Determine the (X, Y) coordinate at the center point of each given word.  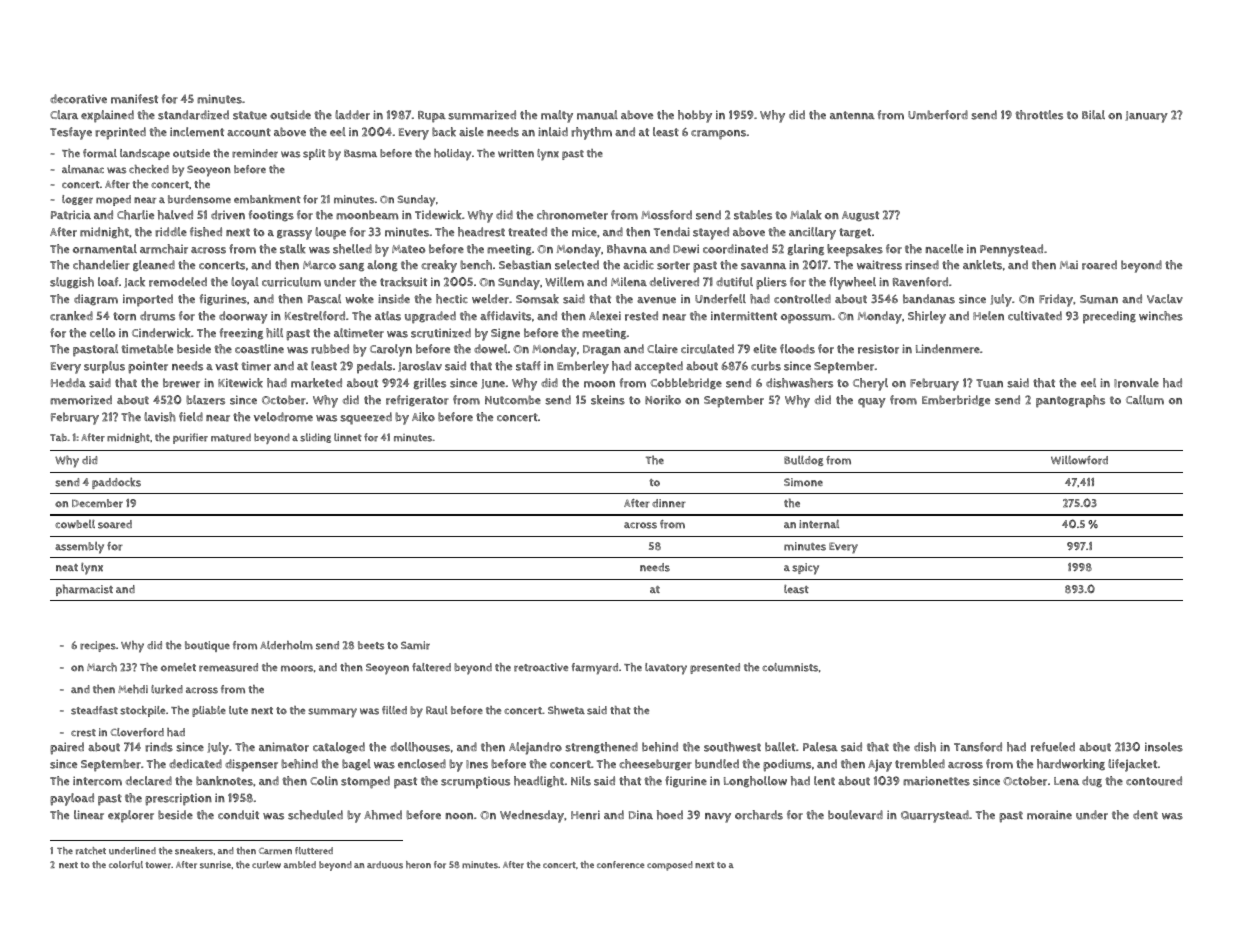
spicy (805, 569)
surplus (104, 367)
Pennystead (1011, 250)
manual (597, 115)
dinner (669, 503)
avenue (656, 300)
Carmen (275, 851)
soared (115, 524)
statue (250, 115)
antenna (852, 115)
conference (620, 865)
